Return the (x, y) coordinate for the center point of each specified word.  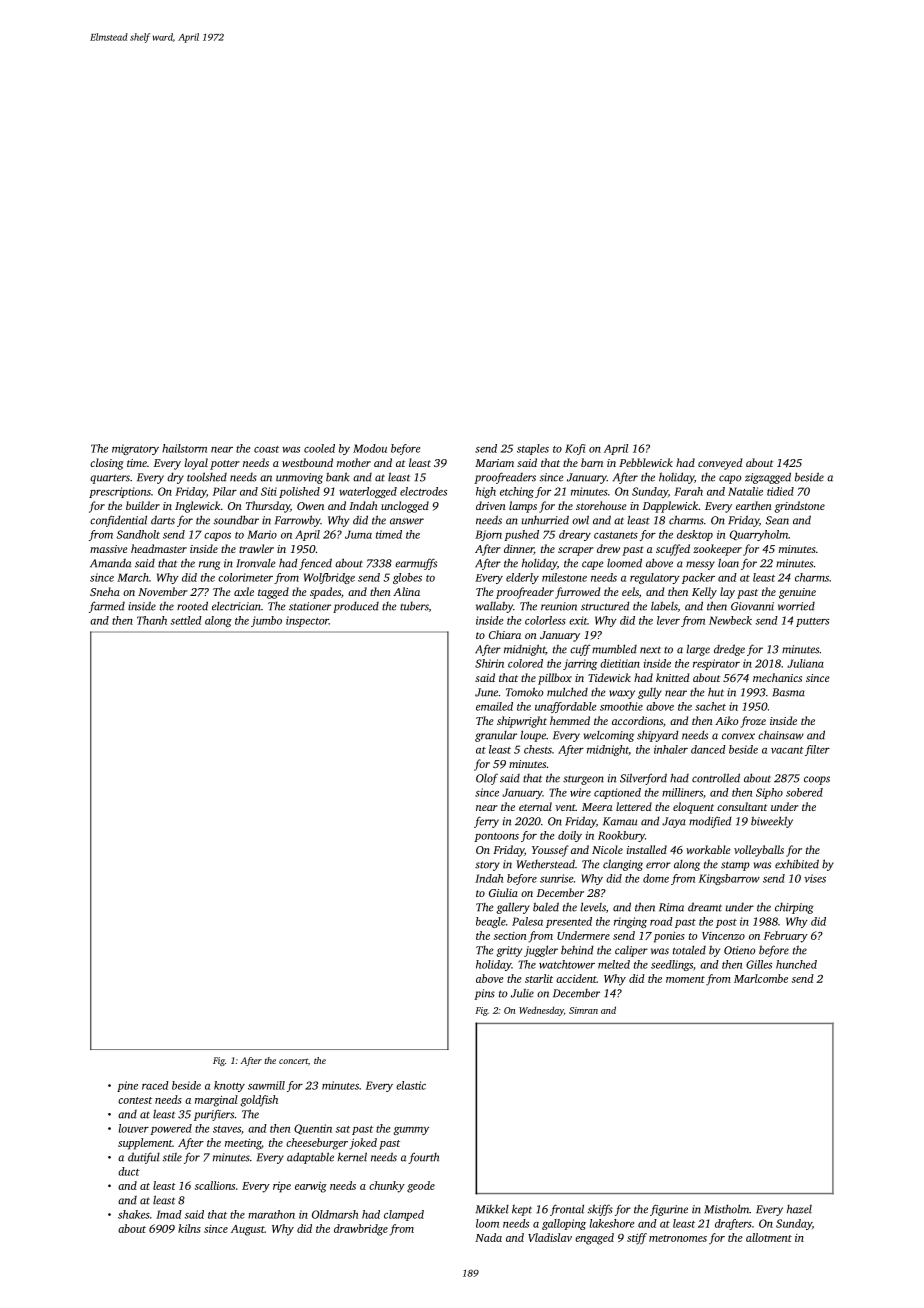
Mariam (494, 463)
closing (107, 464)
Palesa (527, 921)
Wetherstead (545, 864)
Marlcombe (761, 978)
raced (155, 1085)
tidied (780, 491)
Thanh (152, 620)
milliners (682, 792)
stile (172, 1157)
